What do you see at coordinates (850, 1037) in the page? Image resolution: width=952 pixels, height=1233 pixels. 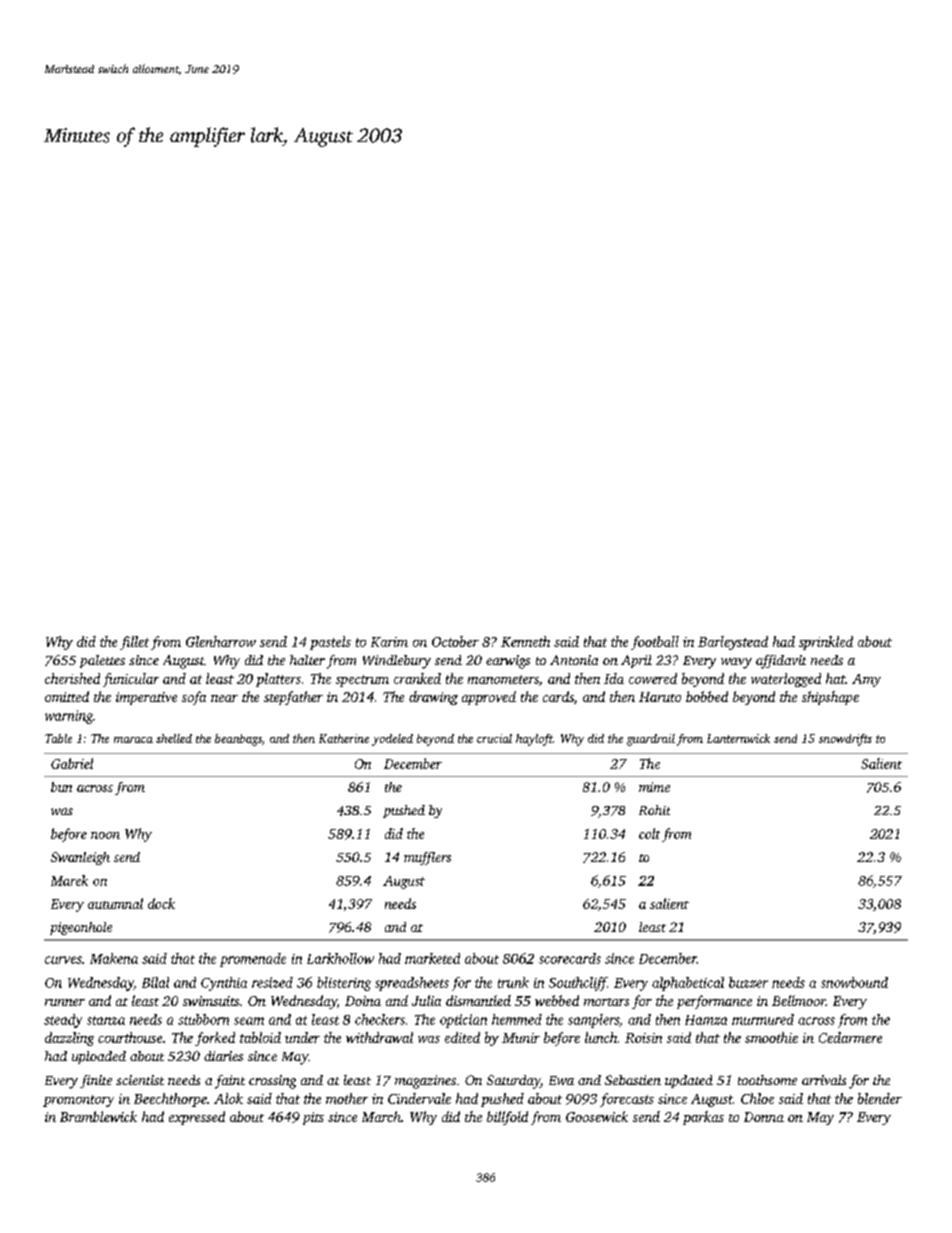 I see `Cedarmere` at bounding box center [850, 1037].
